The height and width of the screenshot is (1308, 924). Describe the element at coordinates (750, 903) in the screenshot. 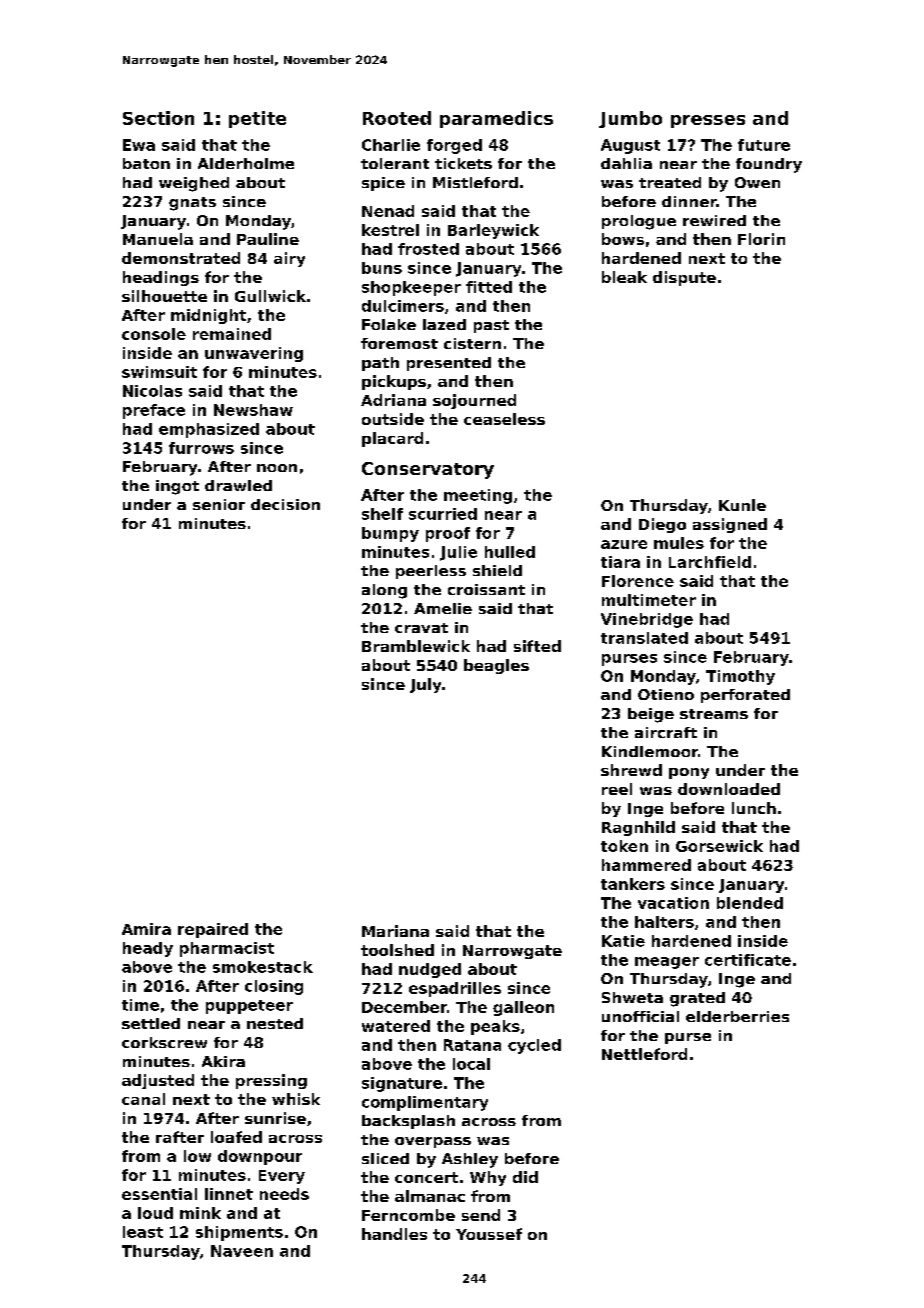

I see `blended` at that location.
